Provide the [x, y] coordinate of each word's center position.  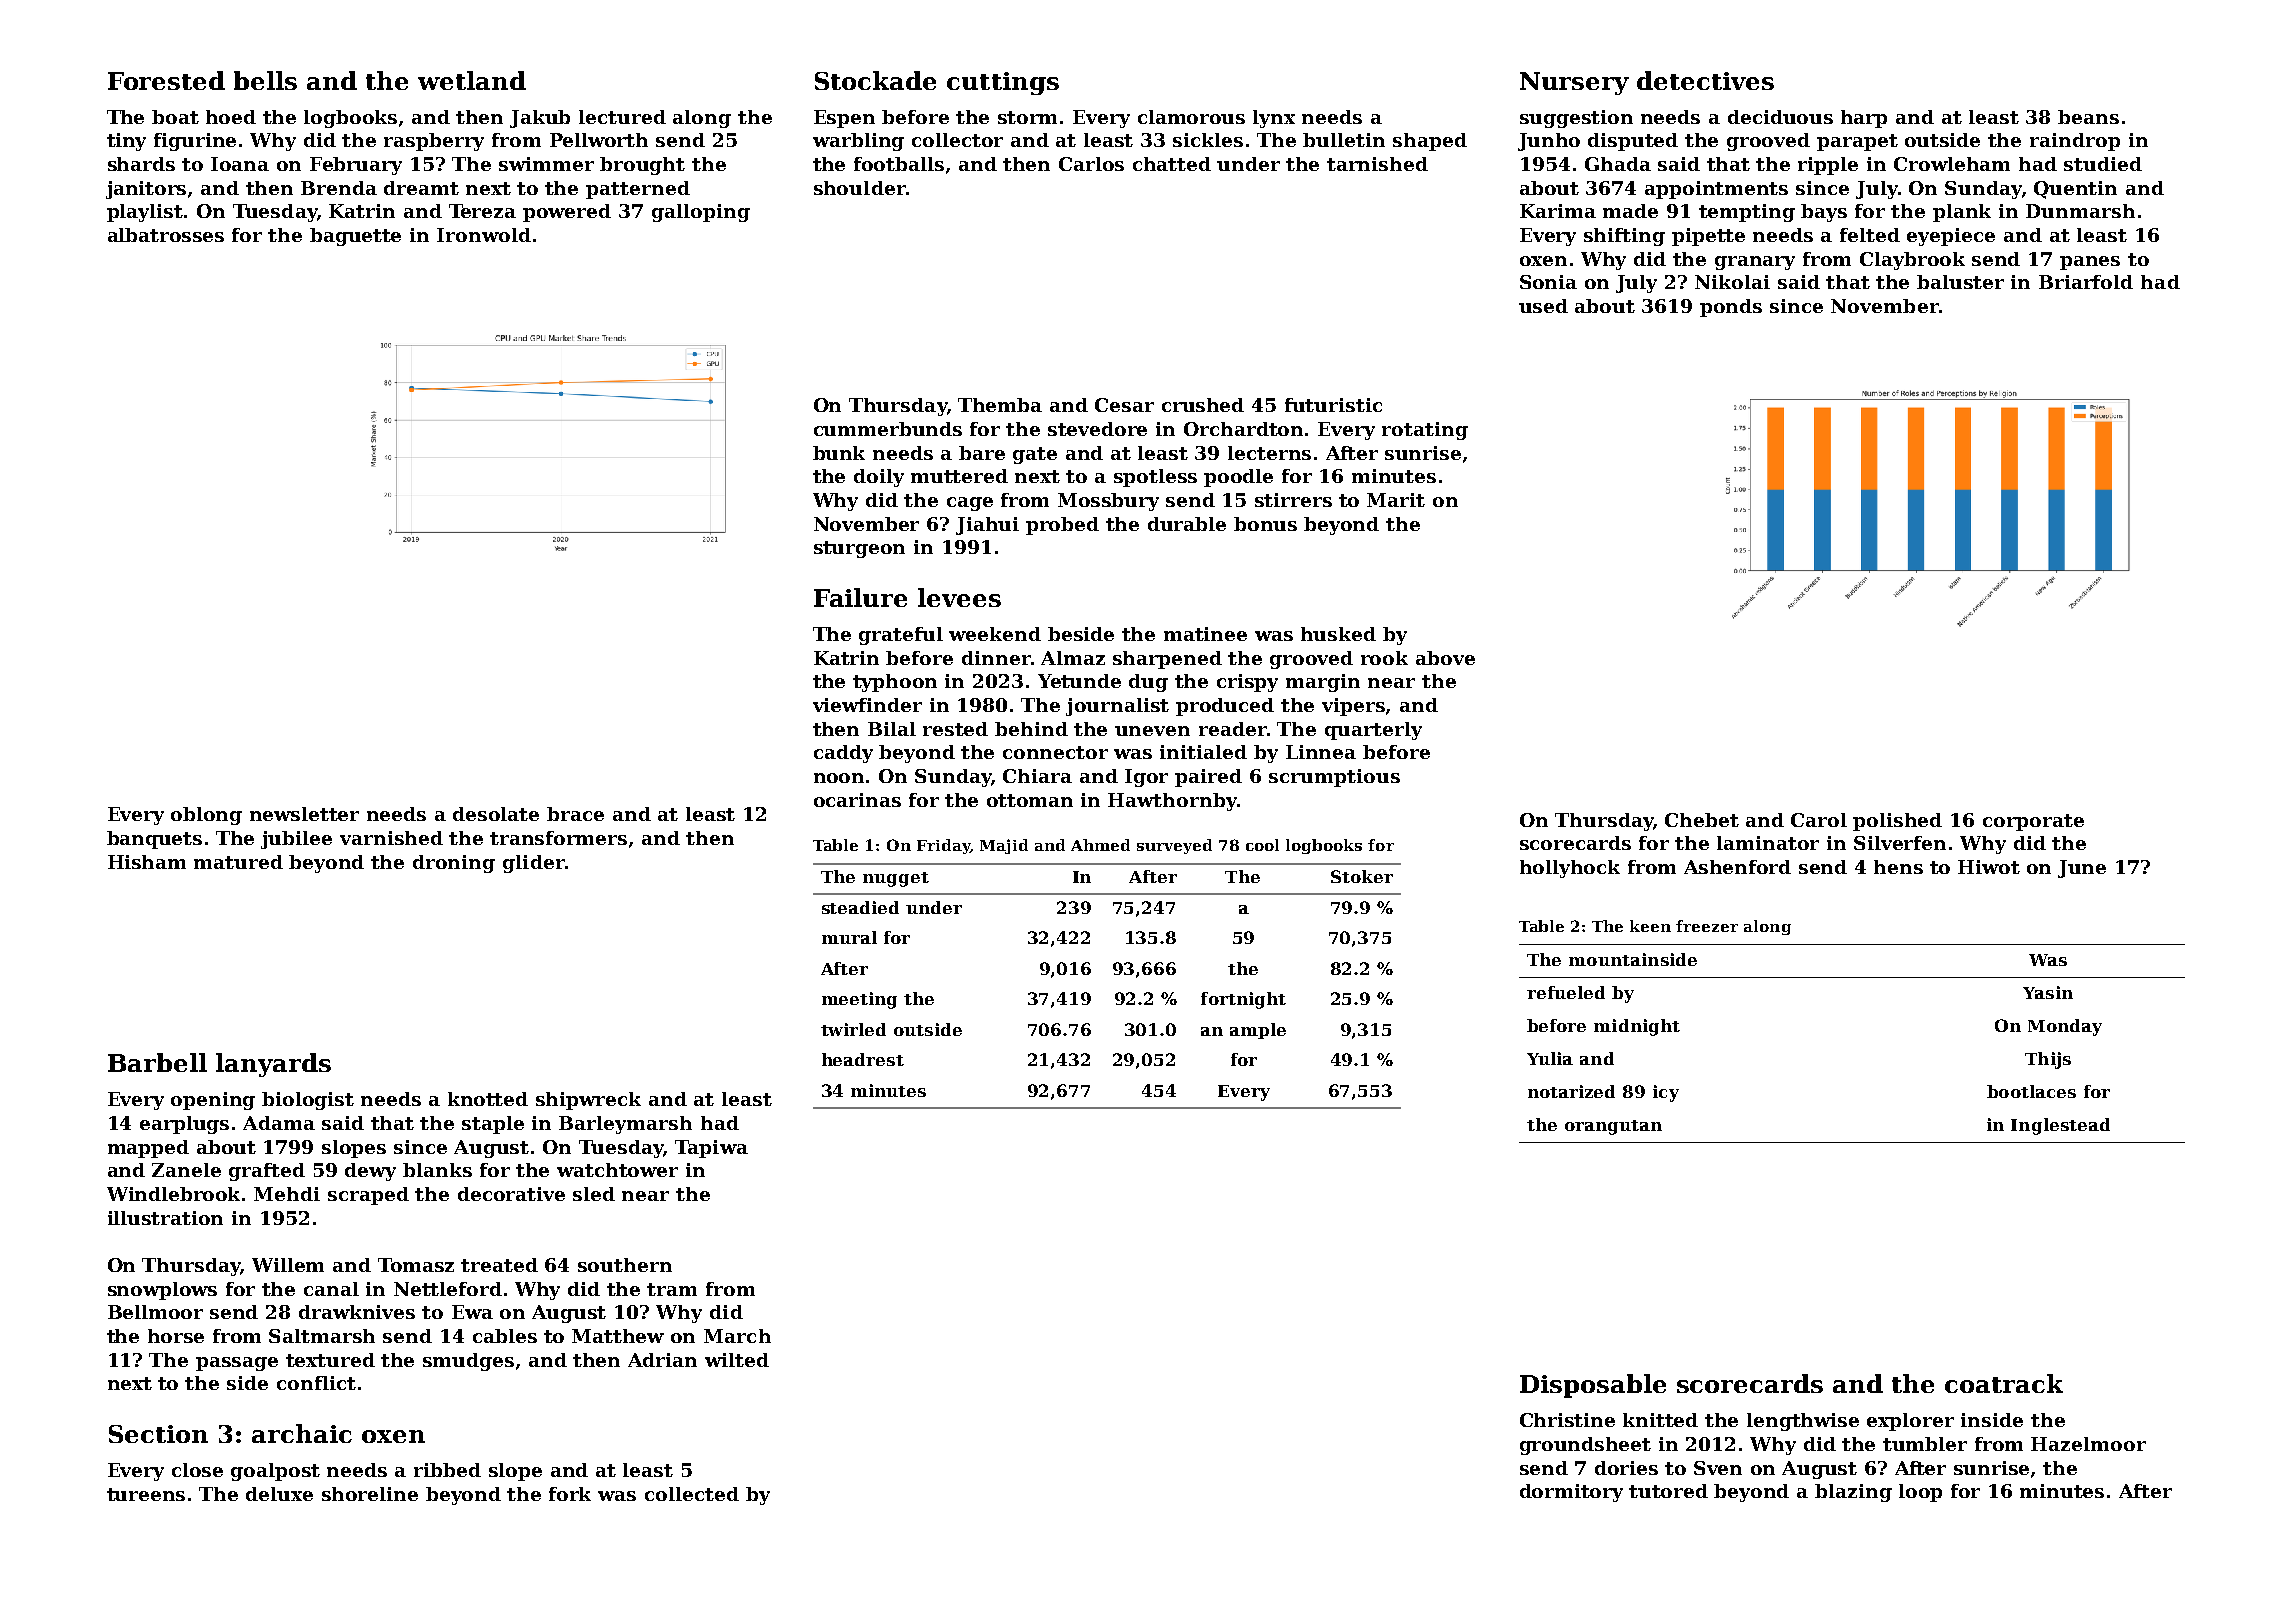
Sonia [1548, 282]
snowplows [162, 1291]
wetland [472, 80]
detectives [1705, 80]
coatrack [2004, 1383]
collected [692, 1494]
